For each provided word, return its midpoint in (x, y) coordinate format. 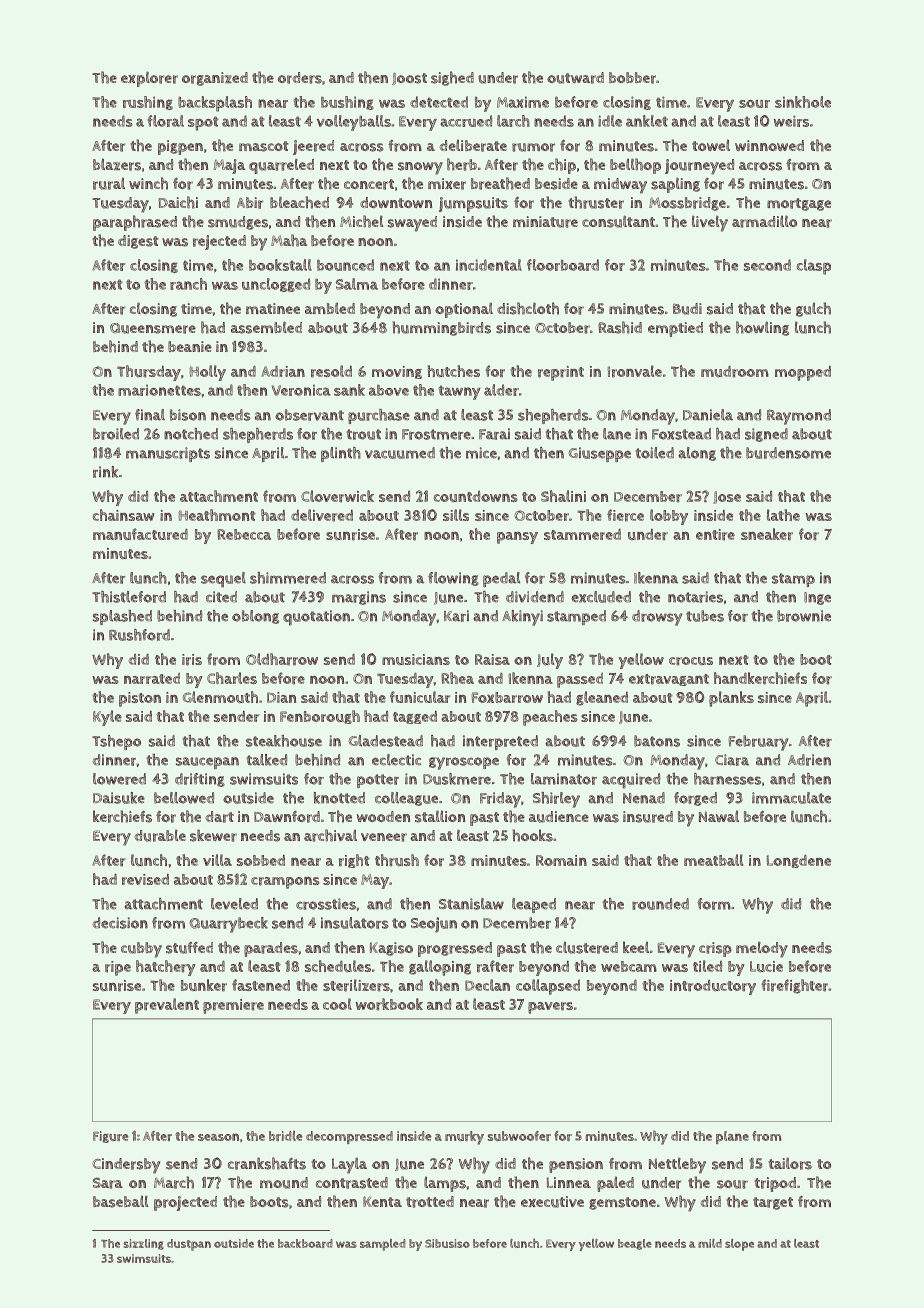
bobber (632, 78)
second (767, 265)
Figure (111, 1137)
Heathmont (217, 515)
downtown (396, 202)
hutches (453, 371)
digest (138, 242)
